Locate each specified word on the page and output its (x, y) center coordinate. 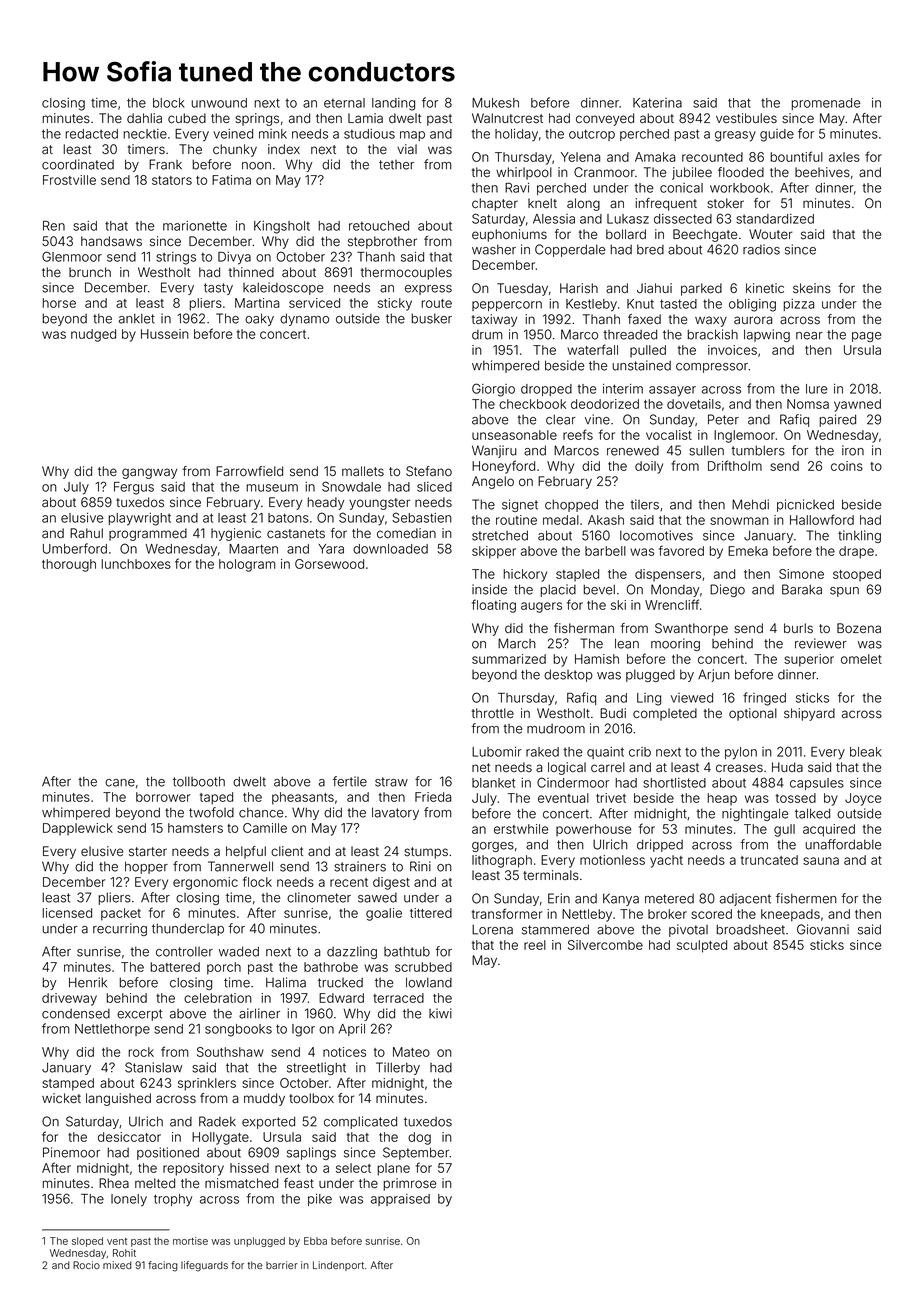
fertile (350, 781)
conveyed (605, 119)
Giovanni (823, 929)
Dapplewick (78, 829)
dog (419, 1138)
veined (233, 134)
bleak (866, 752)
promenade (826, 104)
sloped (87, 1242)
